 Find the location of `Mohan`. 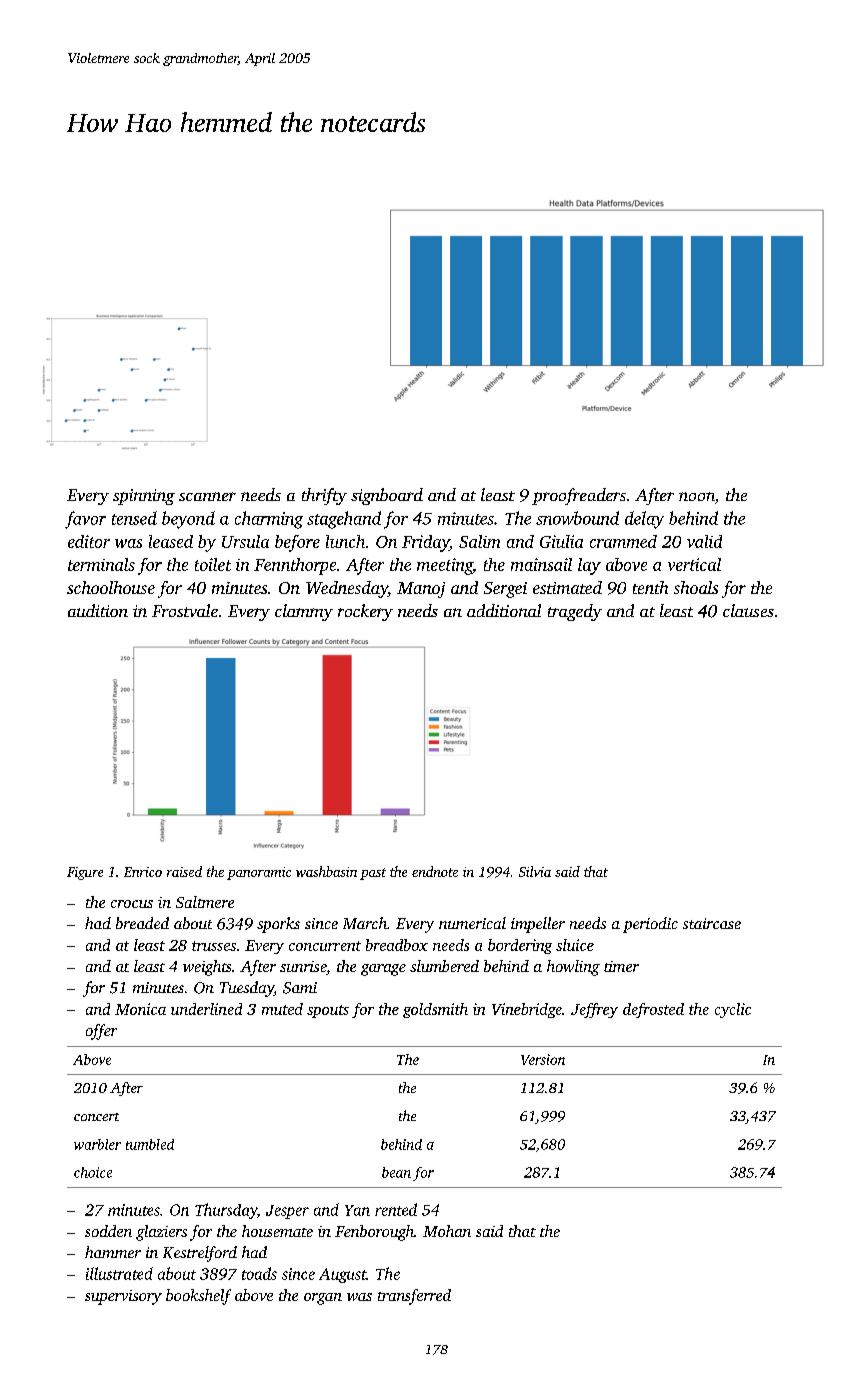

Mohan is located at coordinates (447, 1231).
